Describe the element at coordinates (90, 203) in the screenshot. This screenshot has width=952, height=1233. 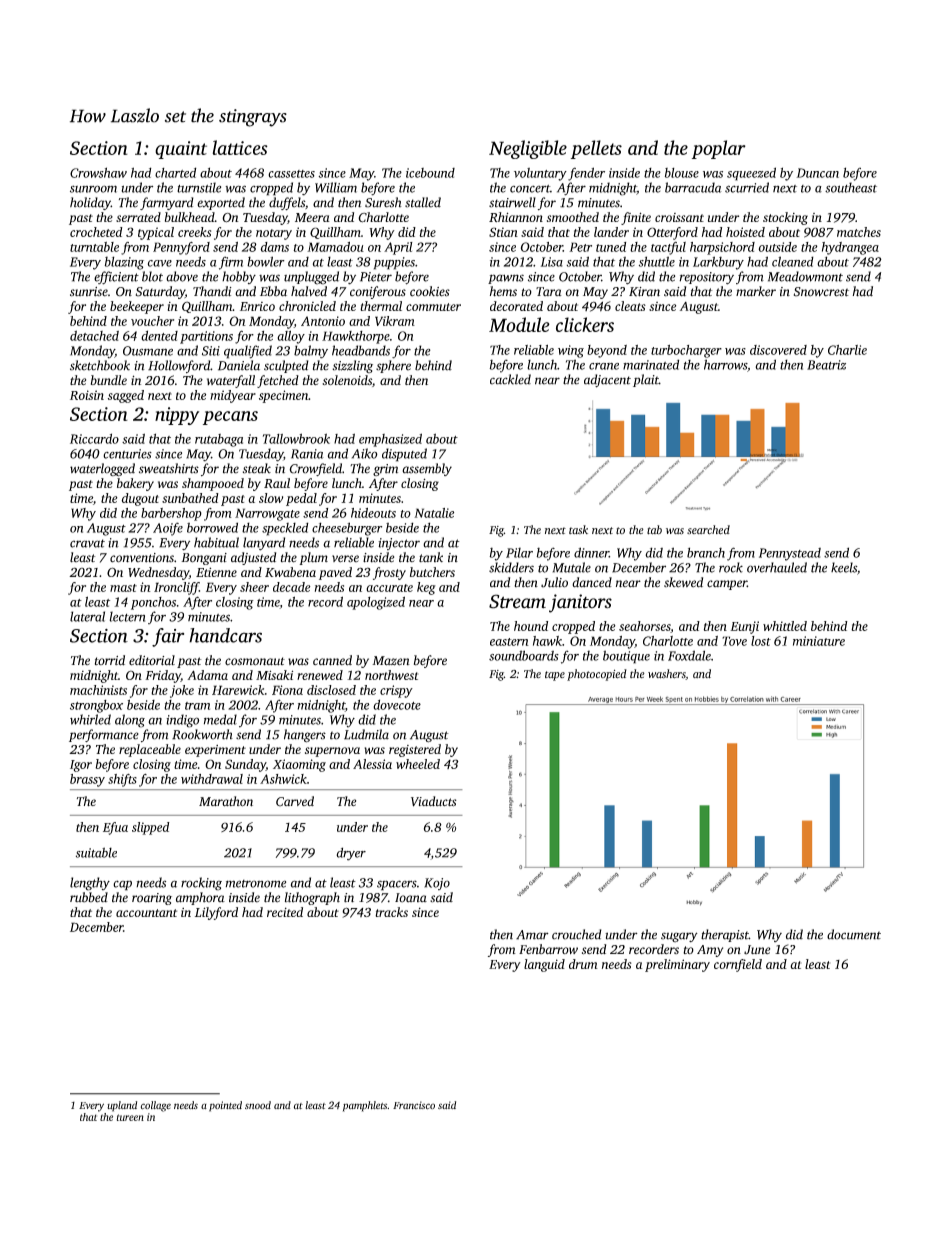
I see `holiday` at that location.
